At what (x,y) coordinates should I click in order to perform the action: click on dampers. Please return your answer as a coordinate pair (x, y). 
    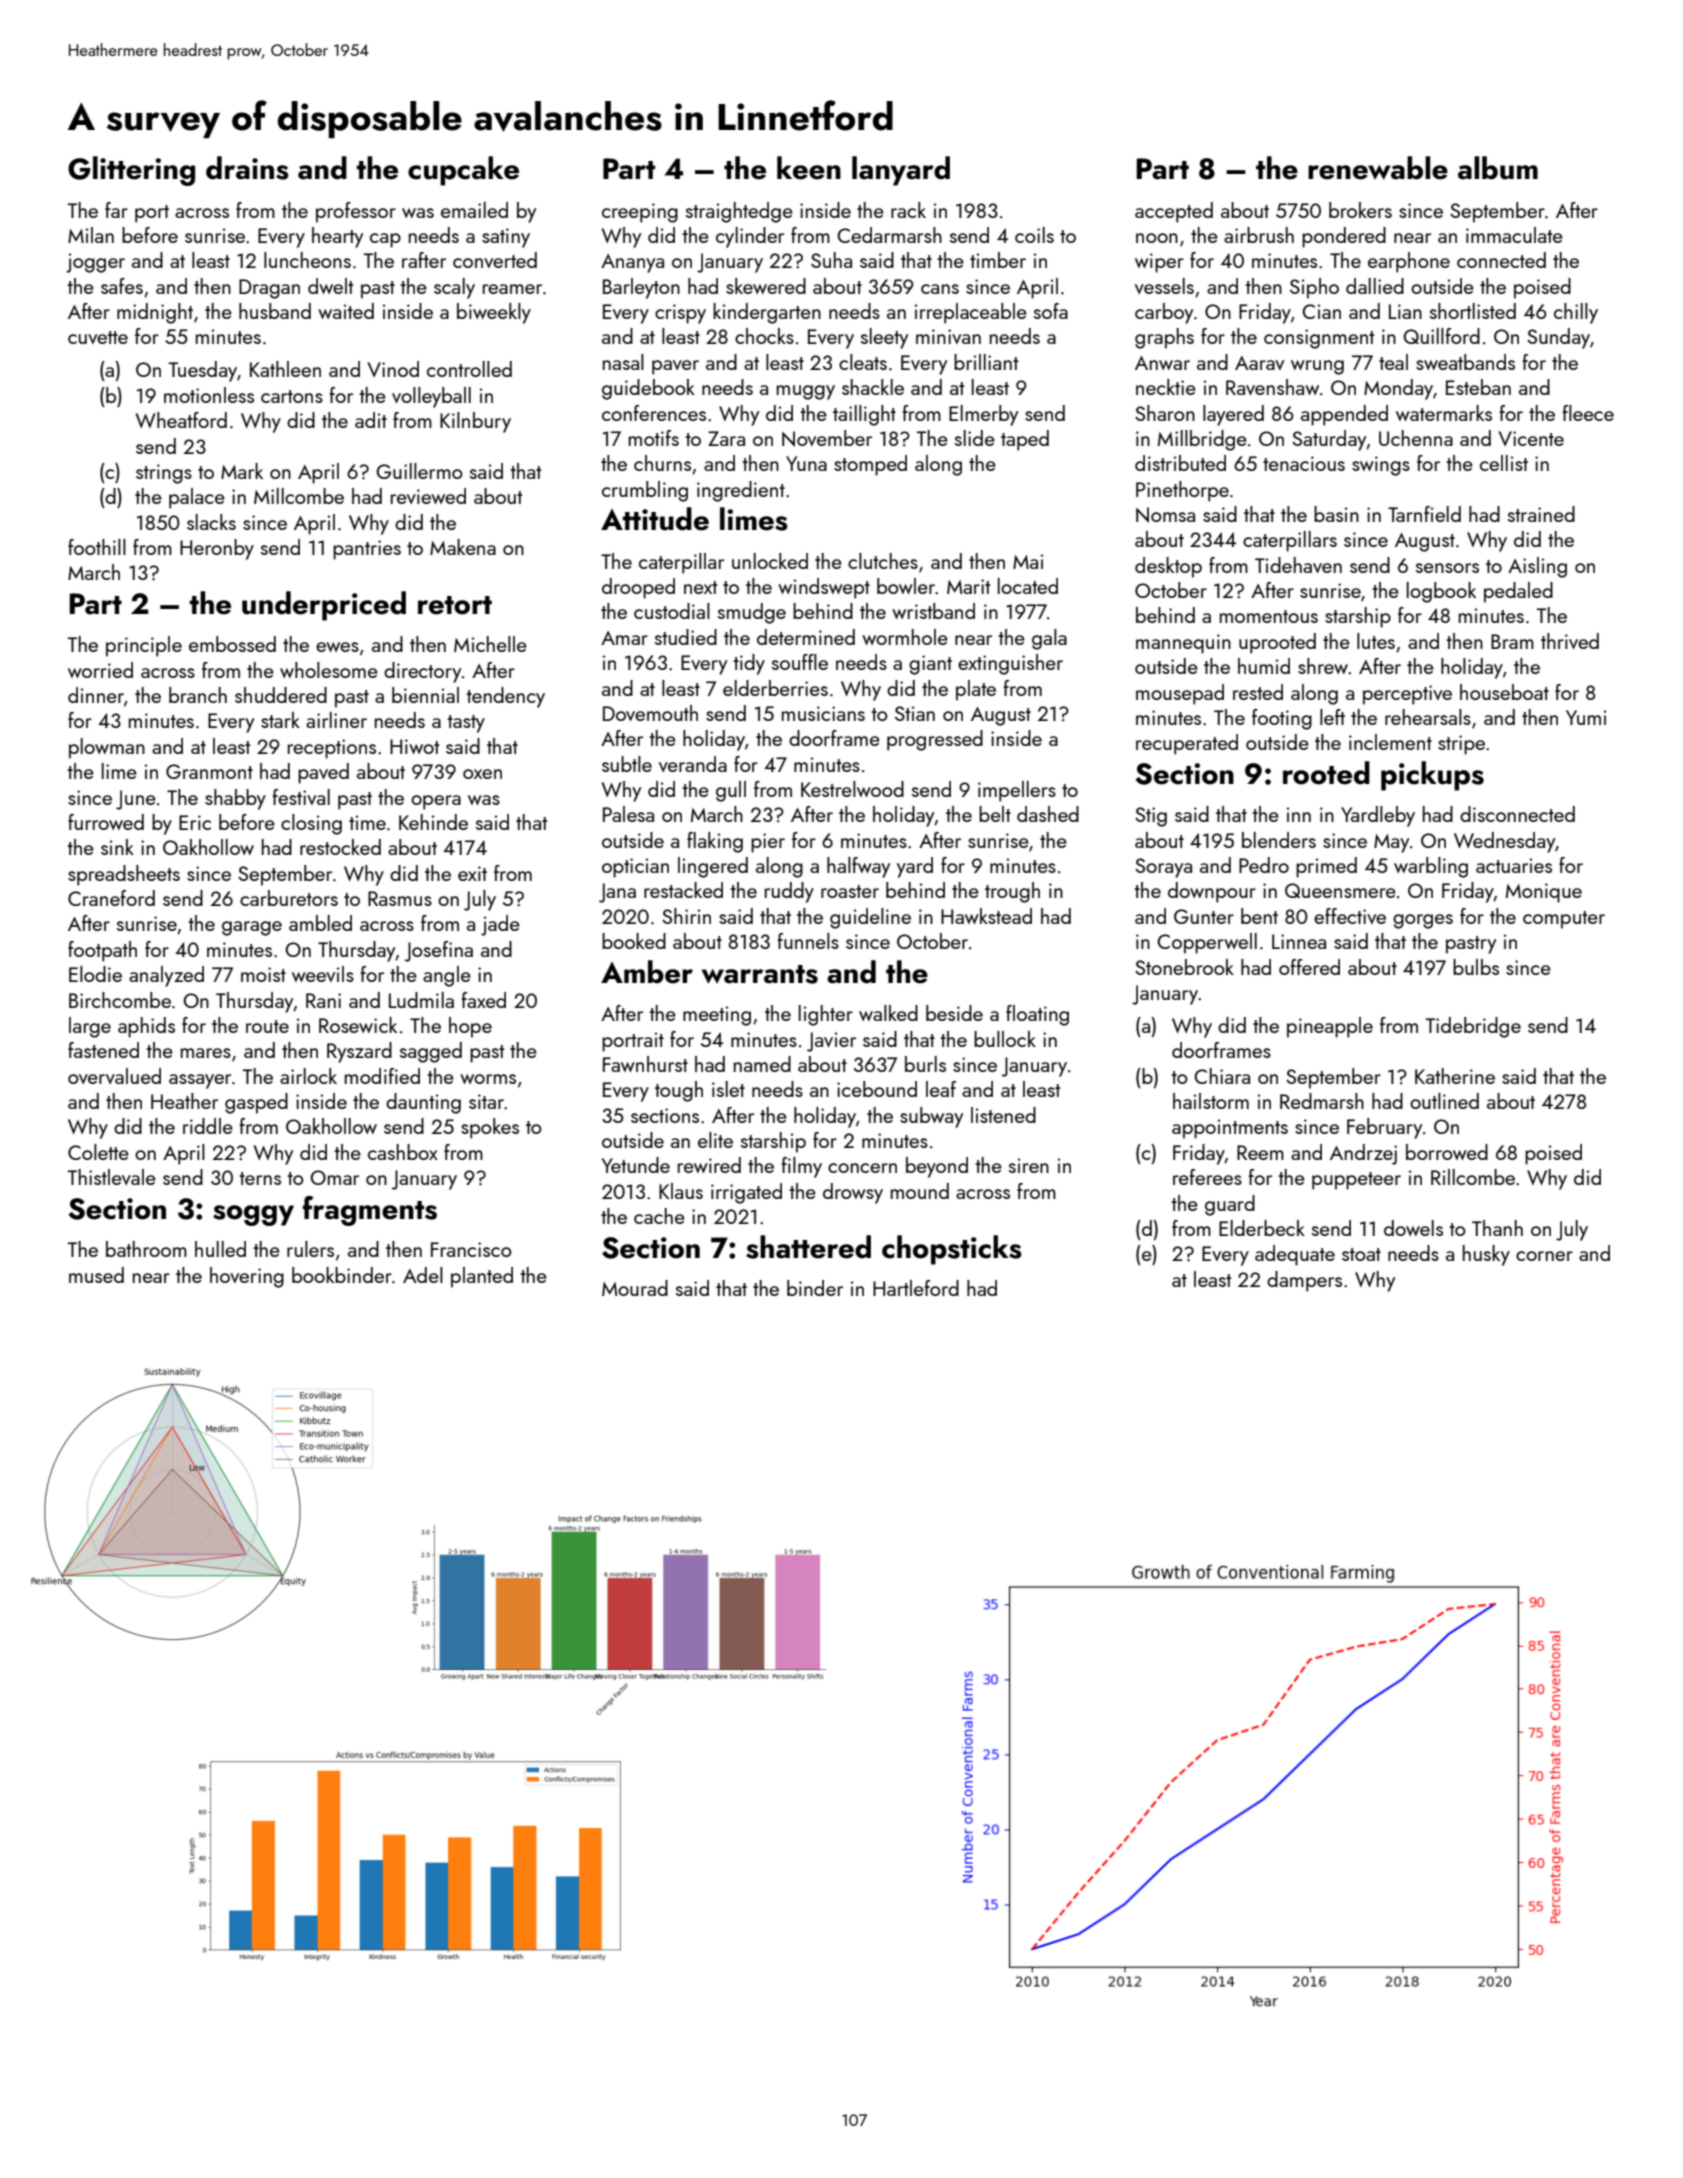
    Looking at the image, I should click on (1304, 1281).
